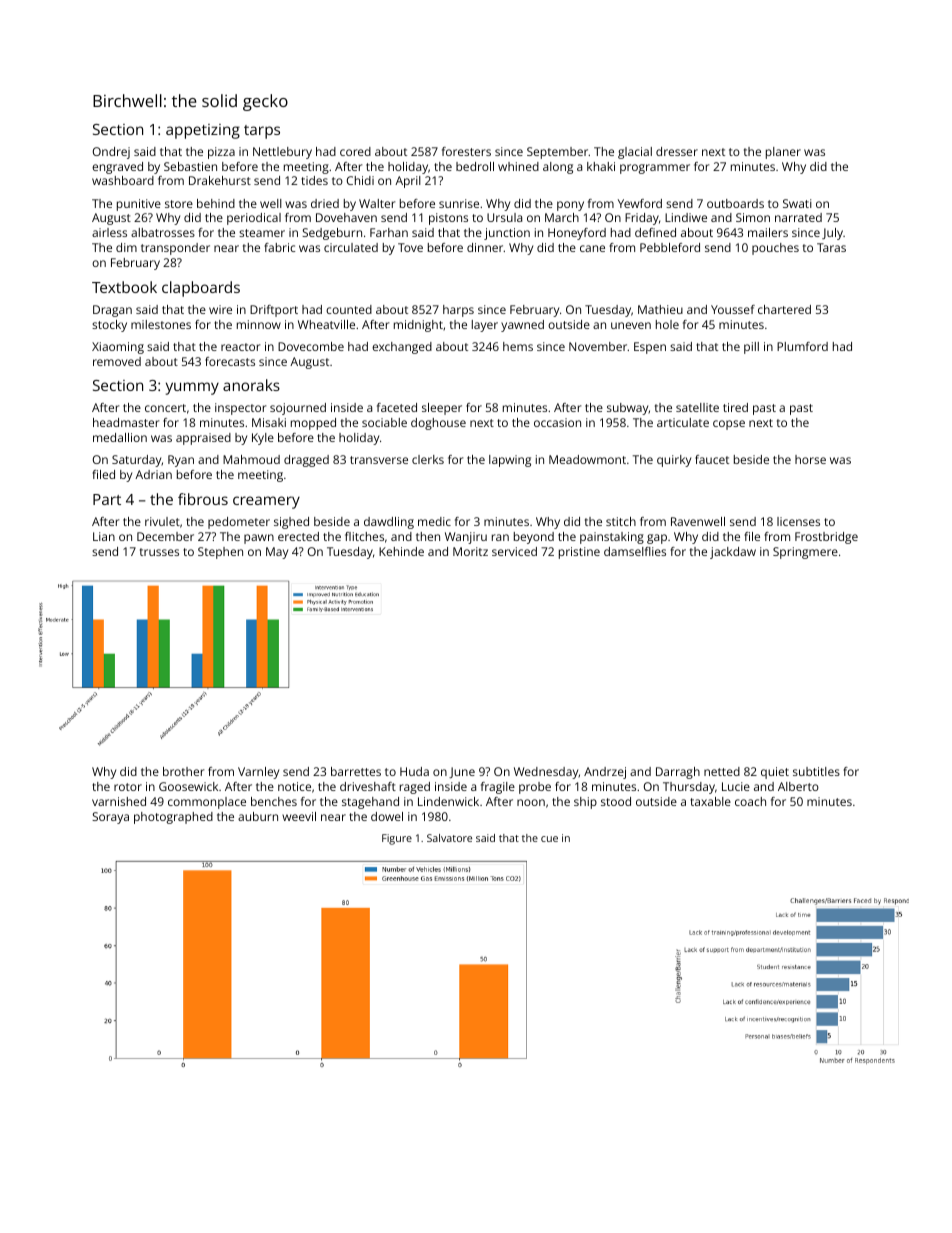  I want to click on pouches, so click(775, 249).
